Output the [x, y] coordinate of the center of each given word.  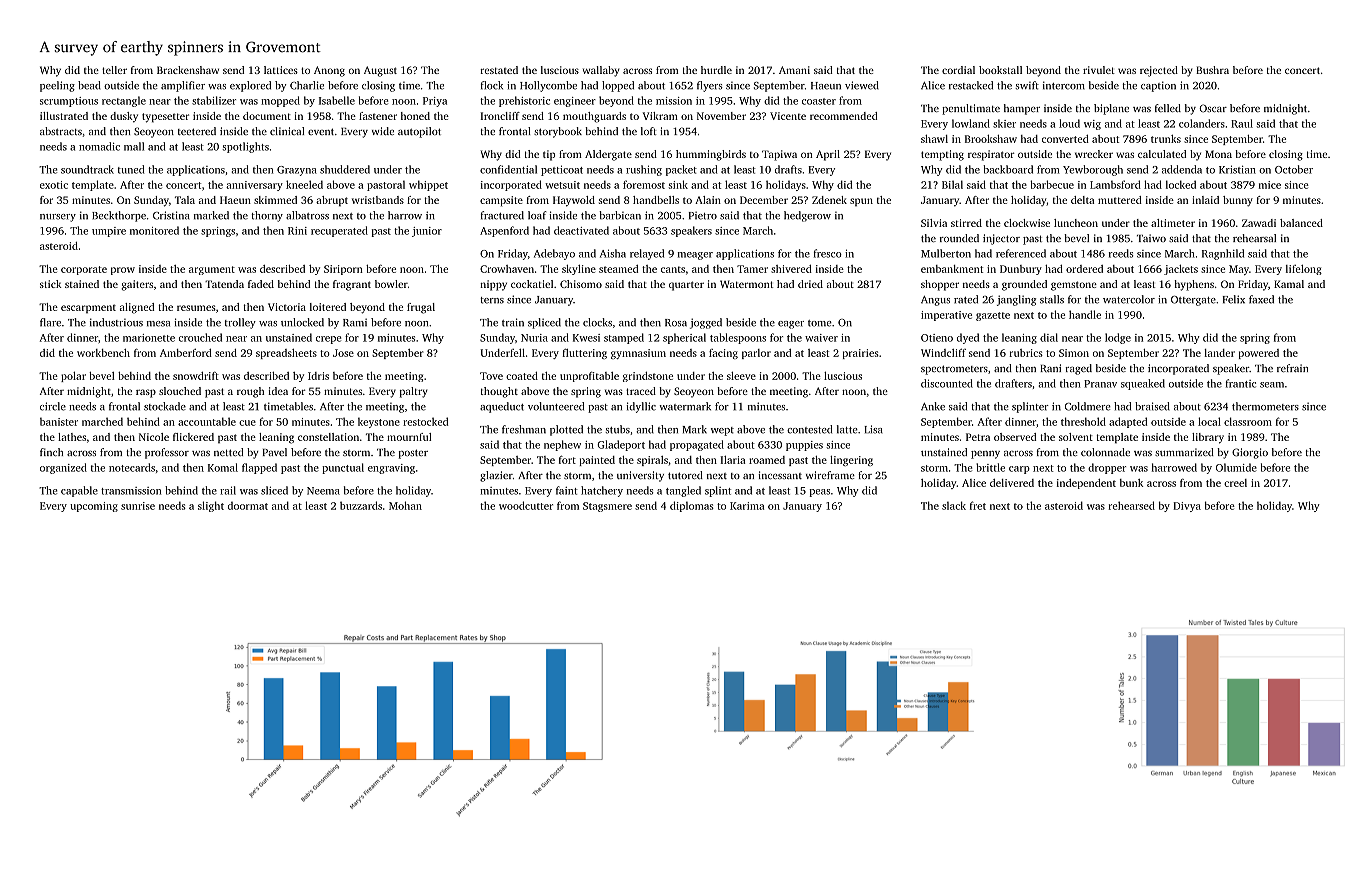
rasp [146, 393]
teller [114, 70]
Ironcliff [500, 116]
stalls [1052, 299]
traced [641, 391]
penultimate [971, 109]
